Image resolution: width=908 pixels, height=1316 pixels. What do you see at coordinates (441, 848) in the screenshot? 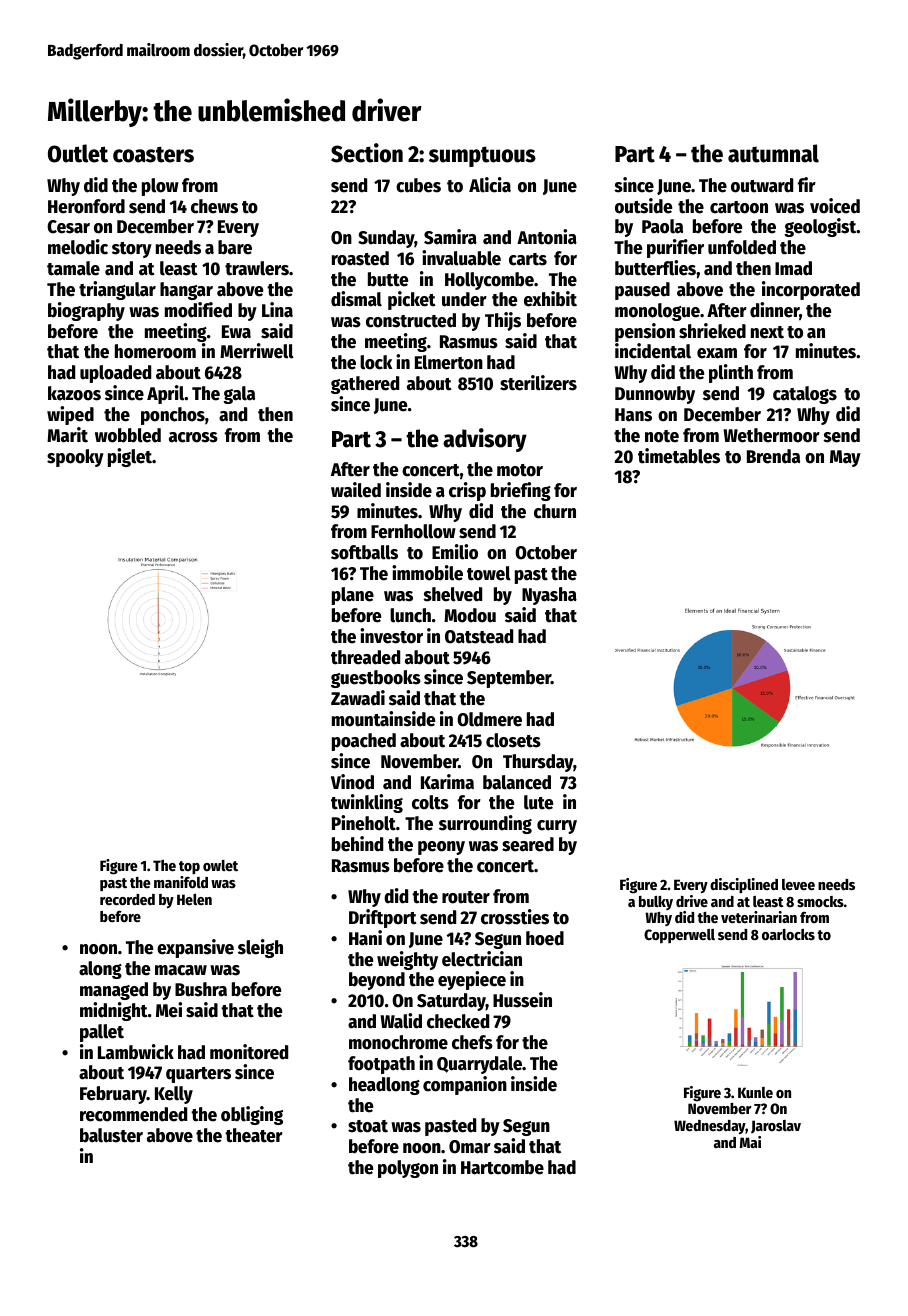
I see `peony` at bounding box center [441, 848].
